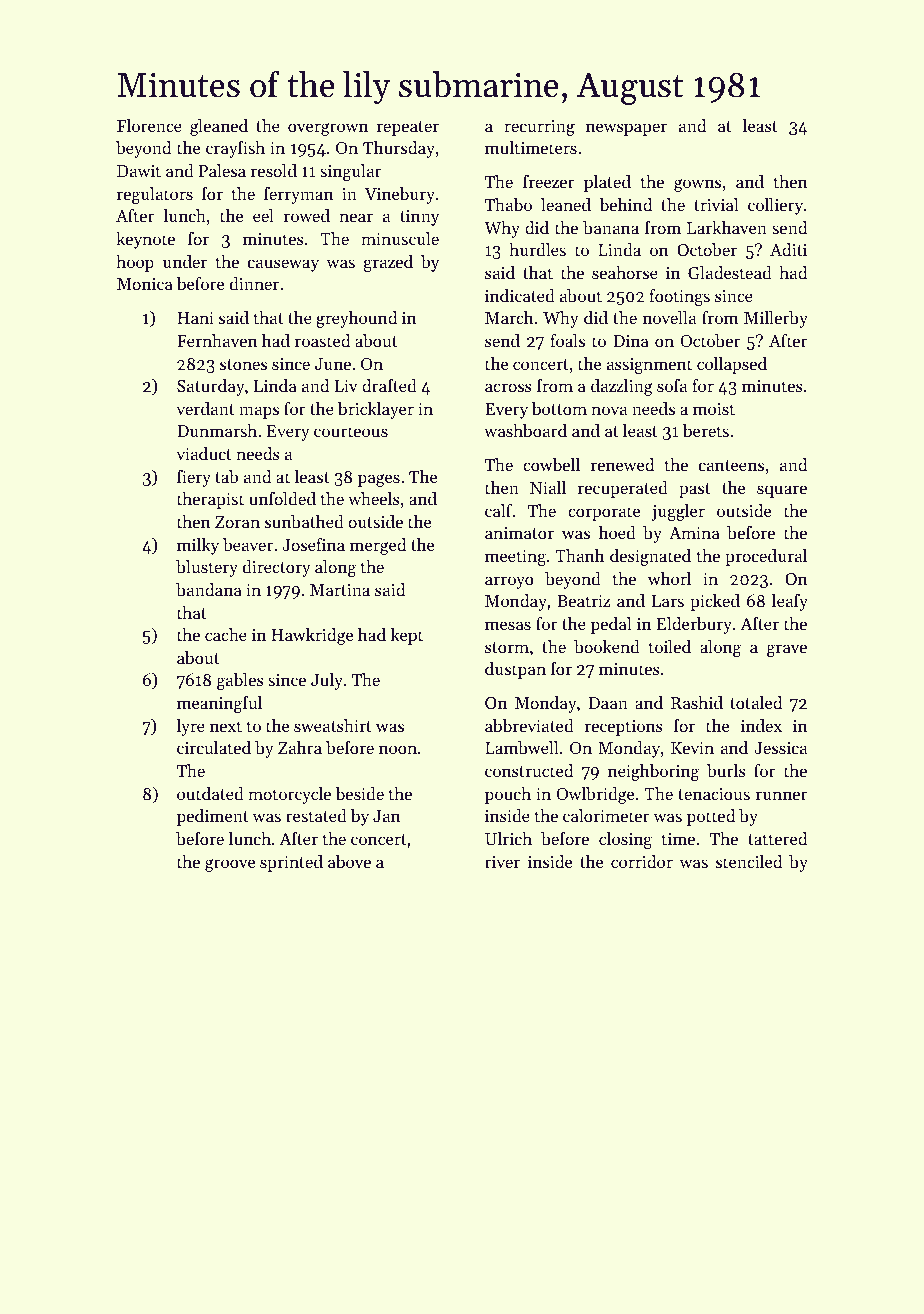 Image resolution: width=924 pixels, height=1314 pixels. What do you see at coordinates (672, 385) in the document?
I see `sofa` at bounding box center [672, 385].
